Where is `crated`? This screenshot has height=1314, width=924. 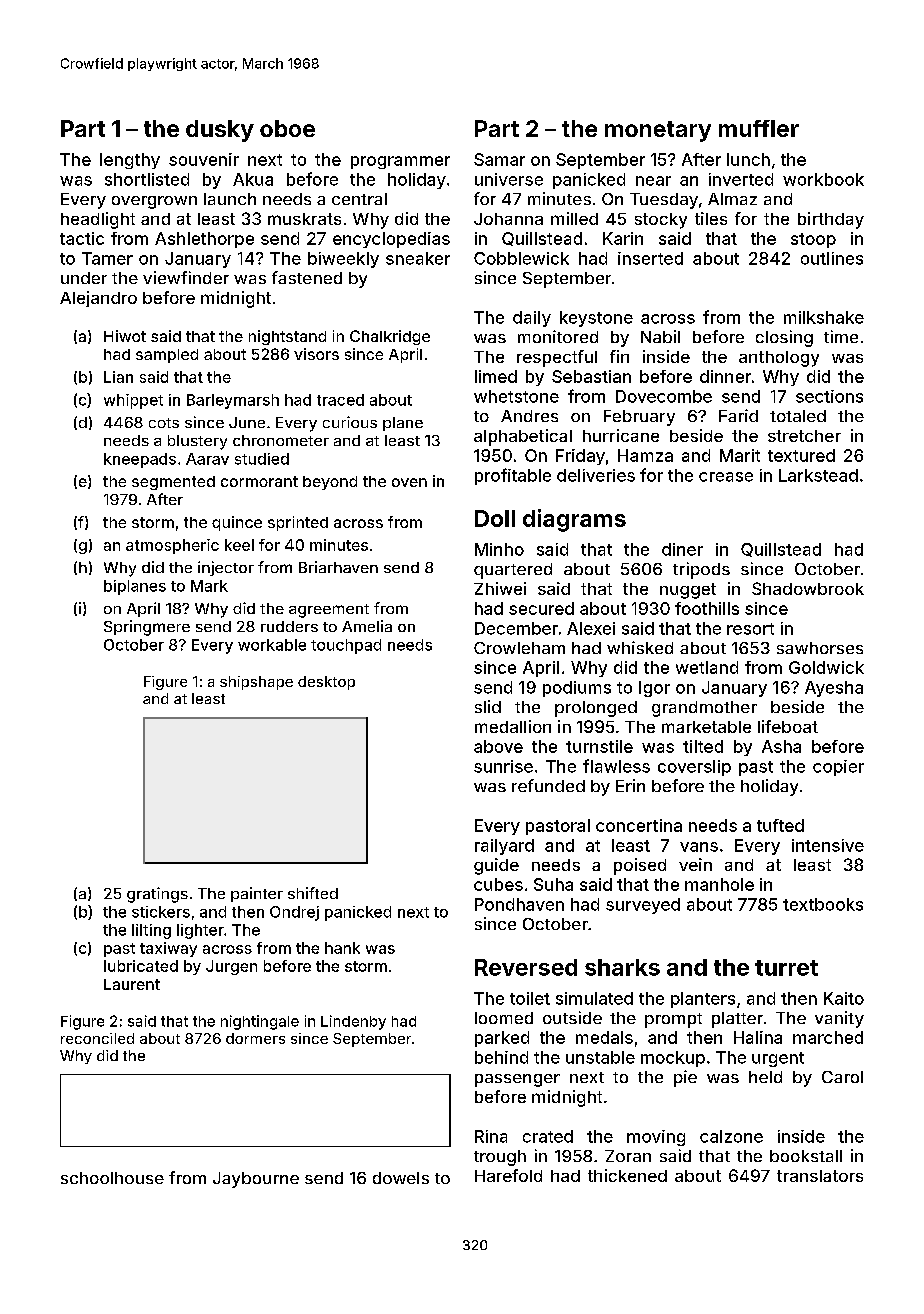
crated is located at coordinates (548, 1136).
